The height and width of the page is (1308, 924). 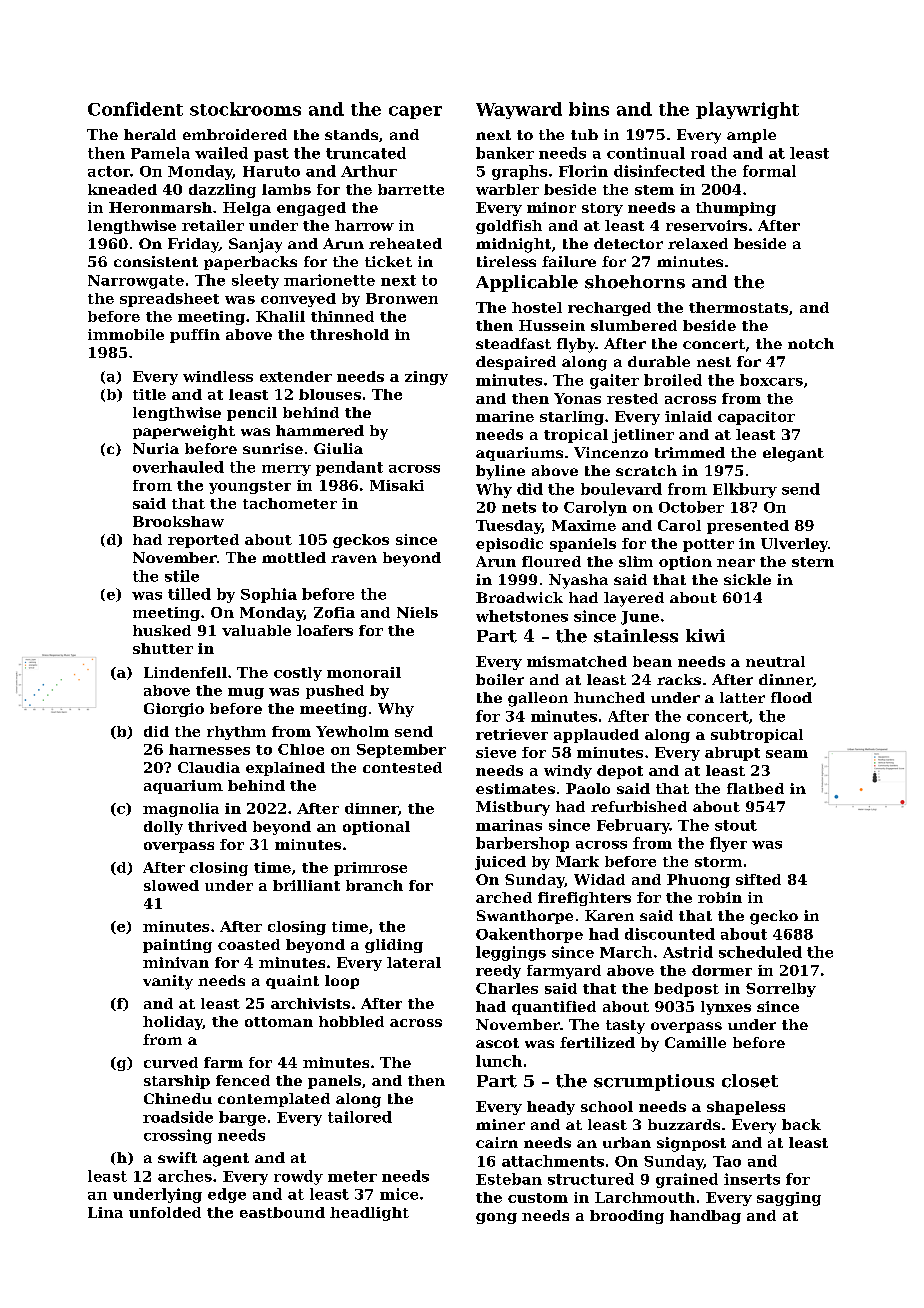 What do you see at coordinates (747, 579) in the page?
I see `sickle` at bounding box center [747, 579].
